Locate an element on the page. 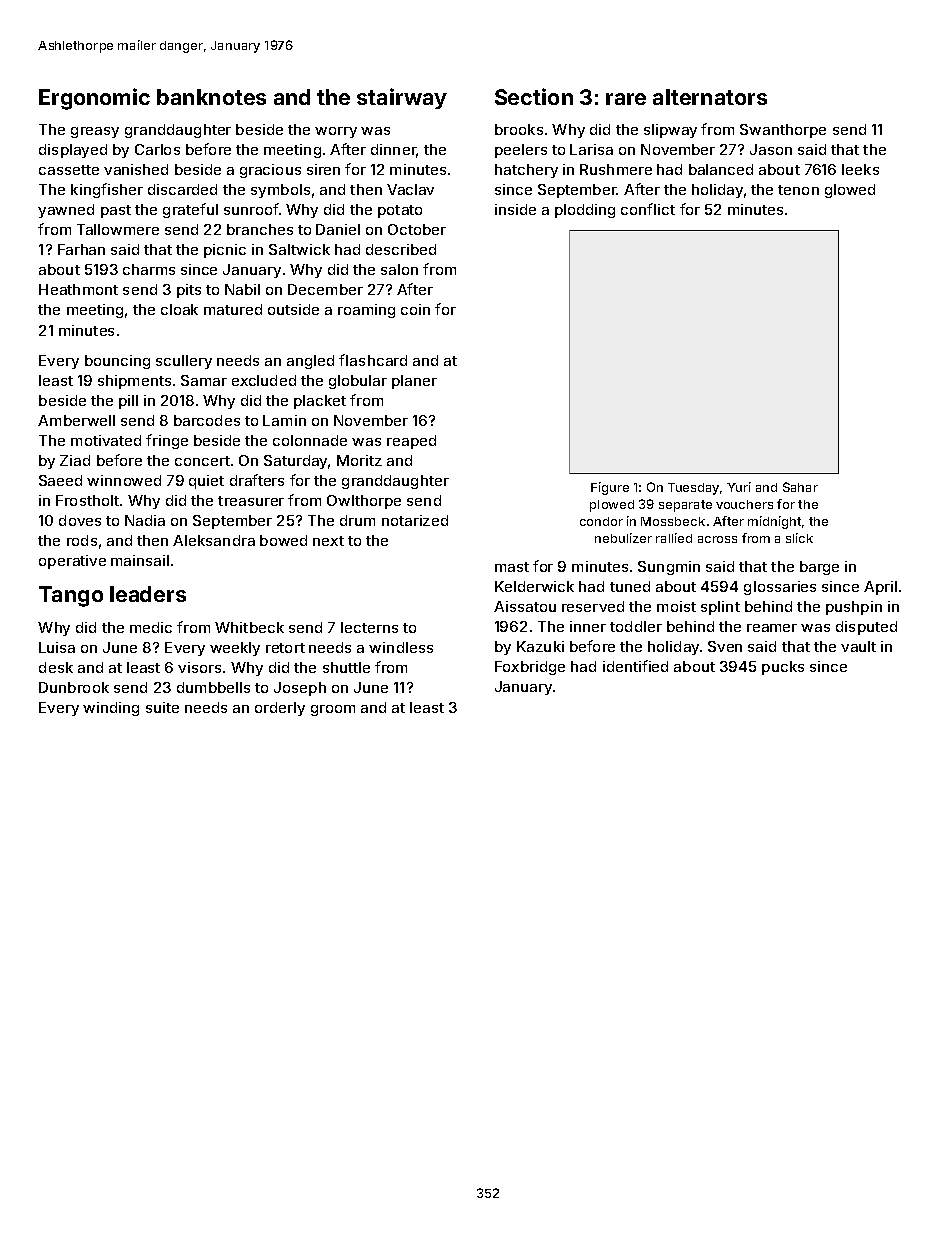  winding is located at coordinates (111, 709).
